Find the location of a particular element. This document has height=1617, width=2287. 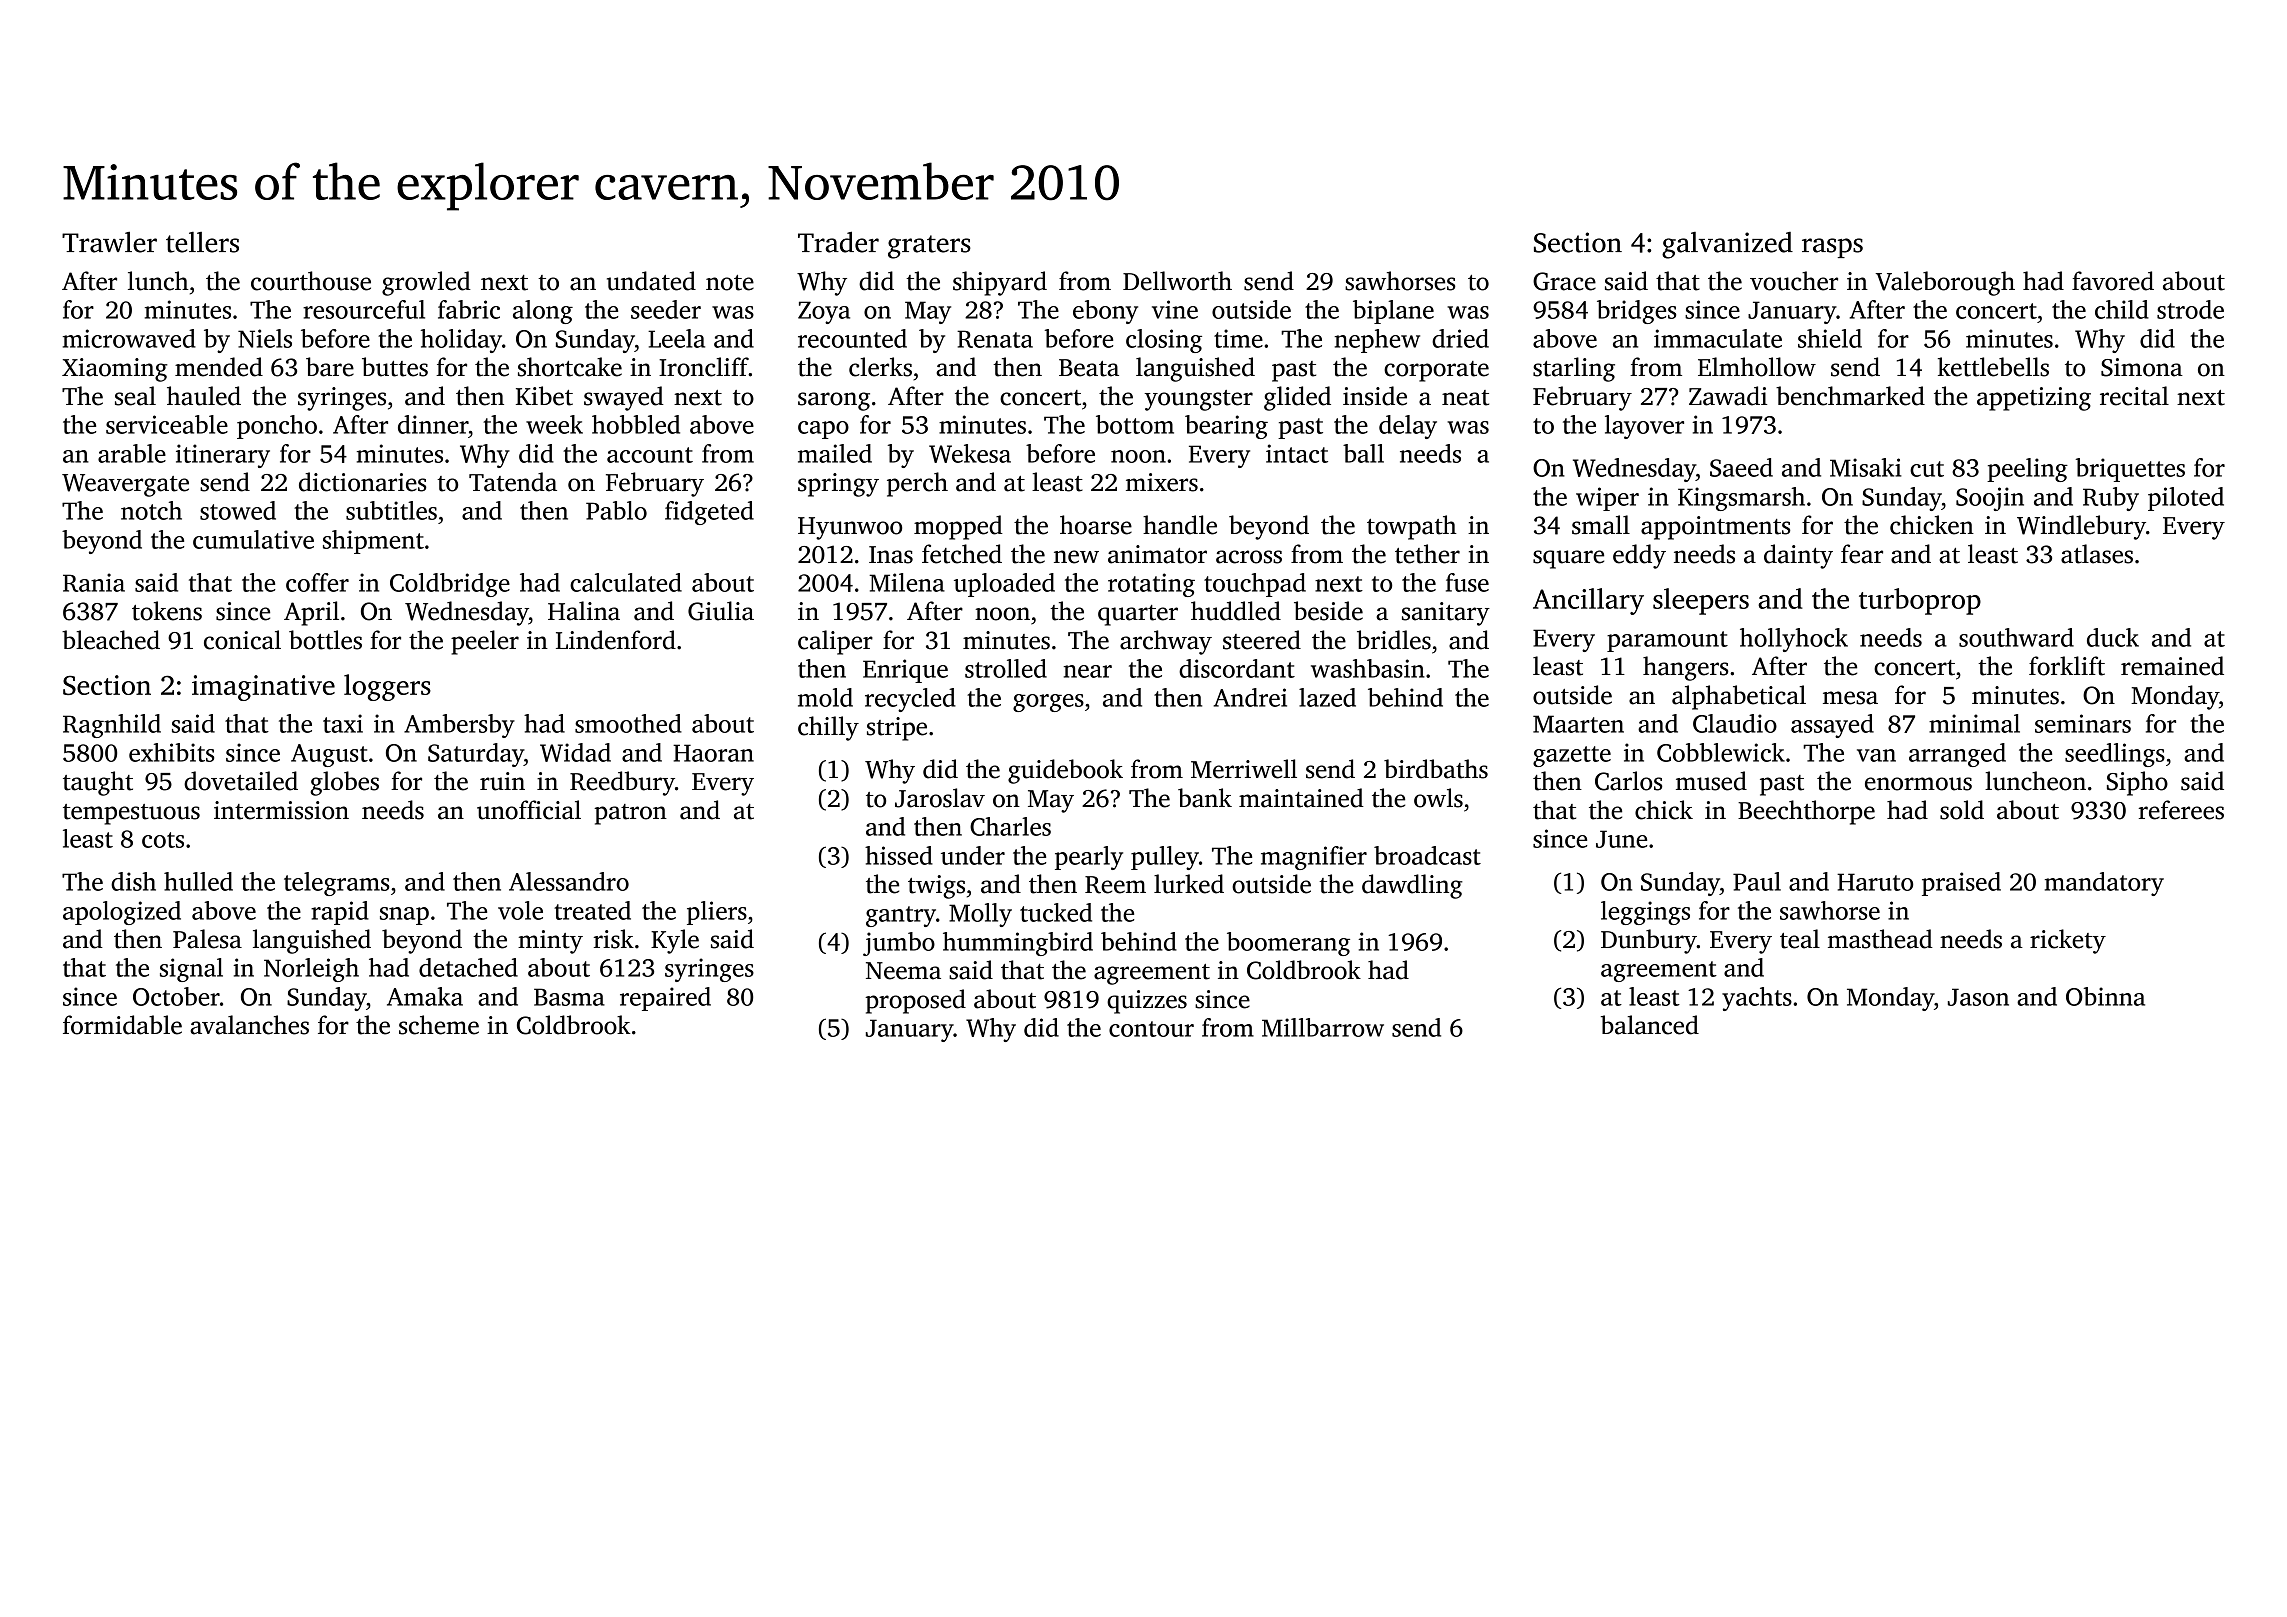

Dunbury is located at coordinates (1649, 941).
